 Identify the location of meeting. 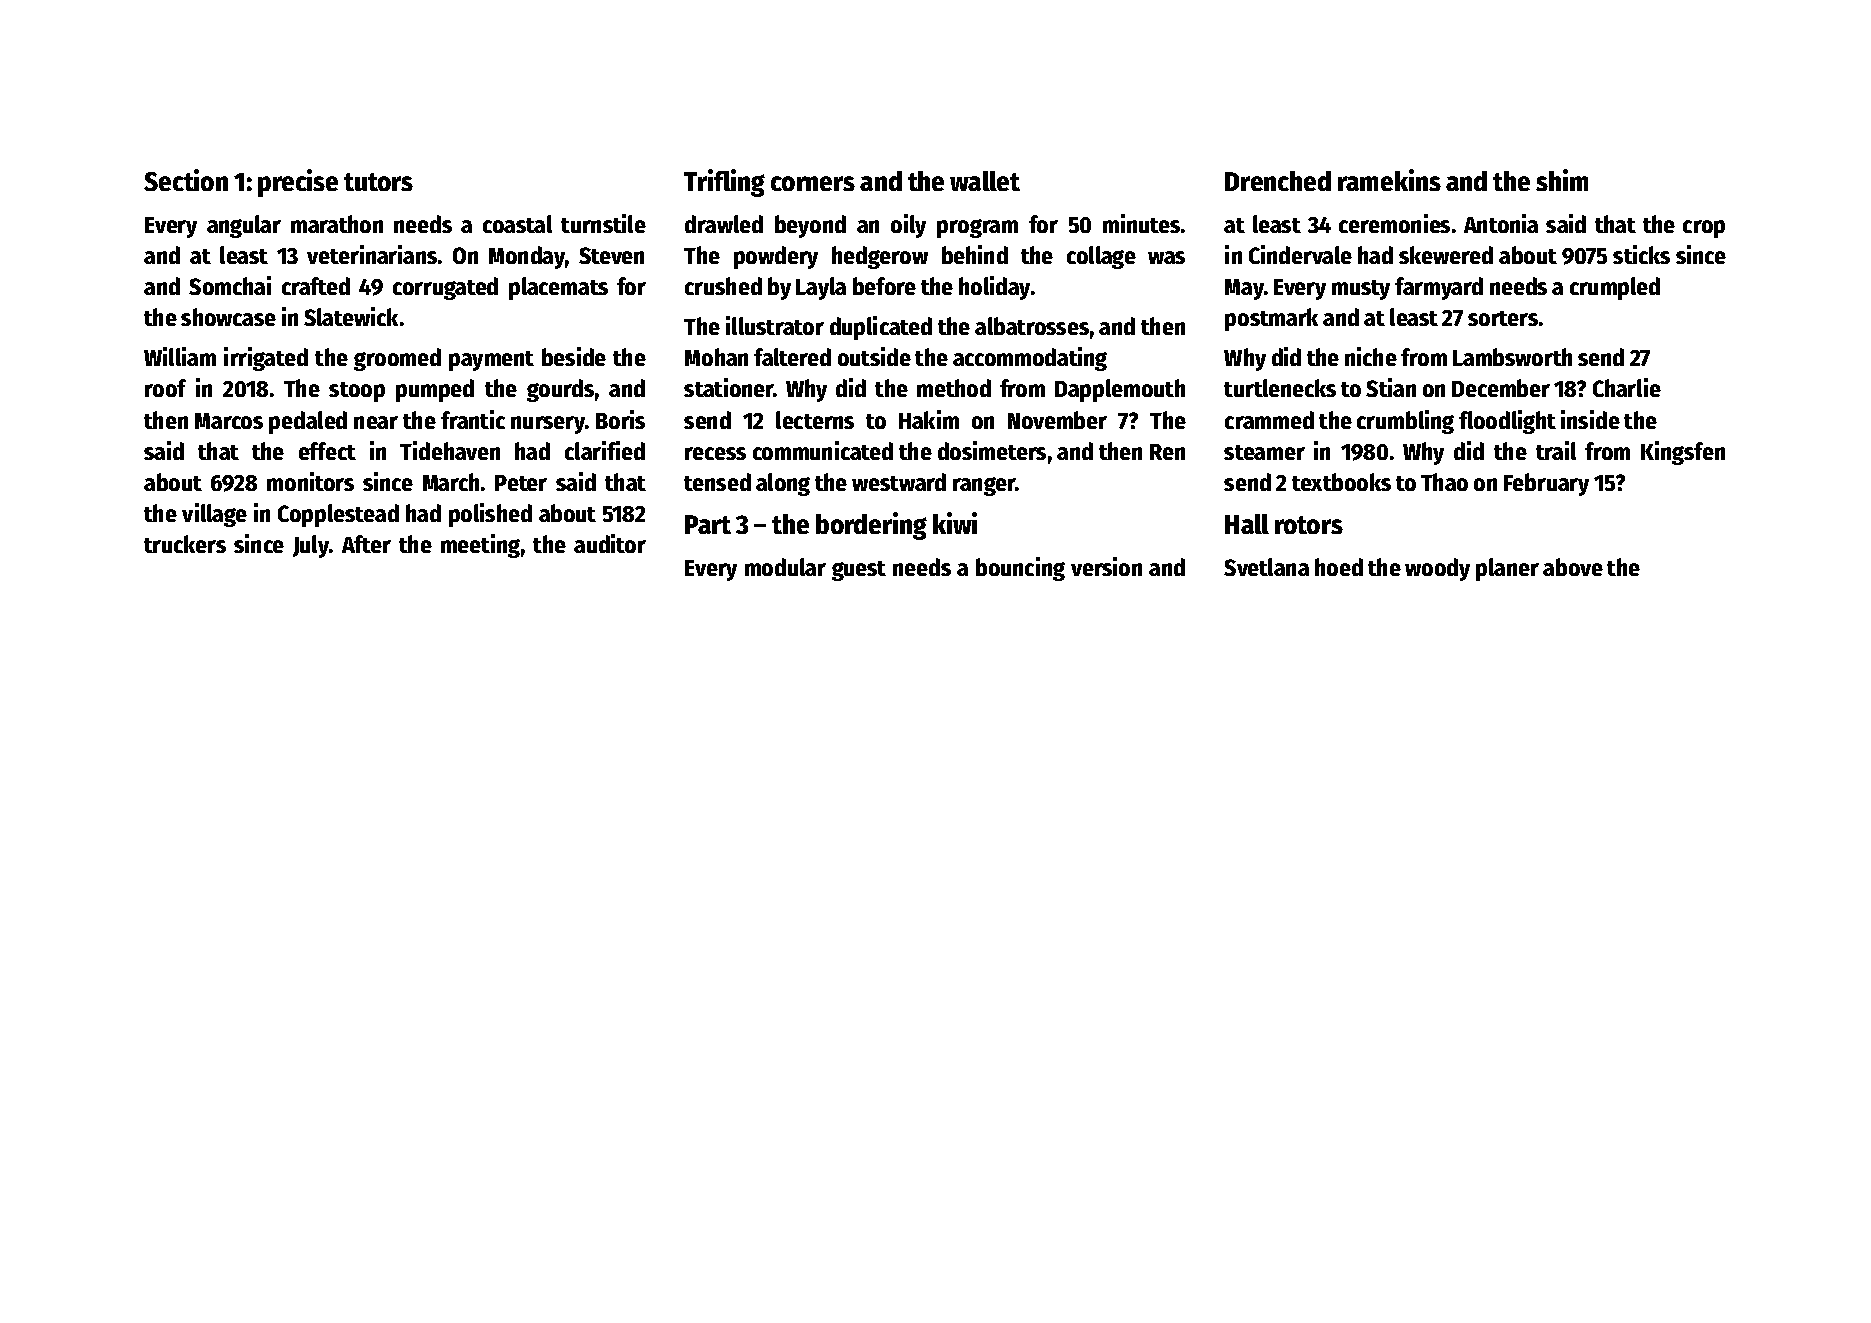
(480, 546).
